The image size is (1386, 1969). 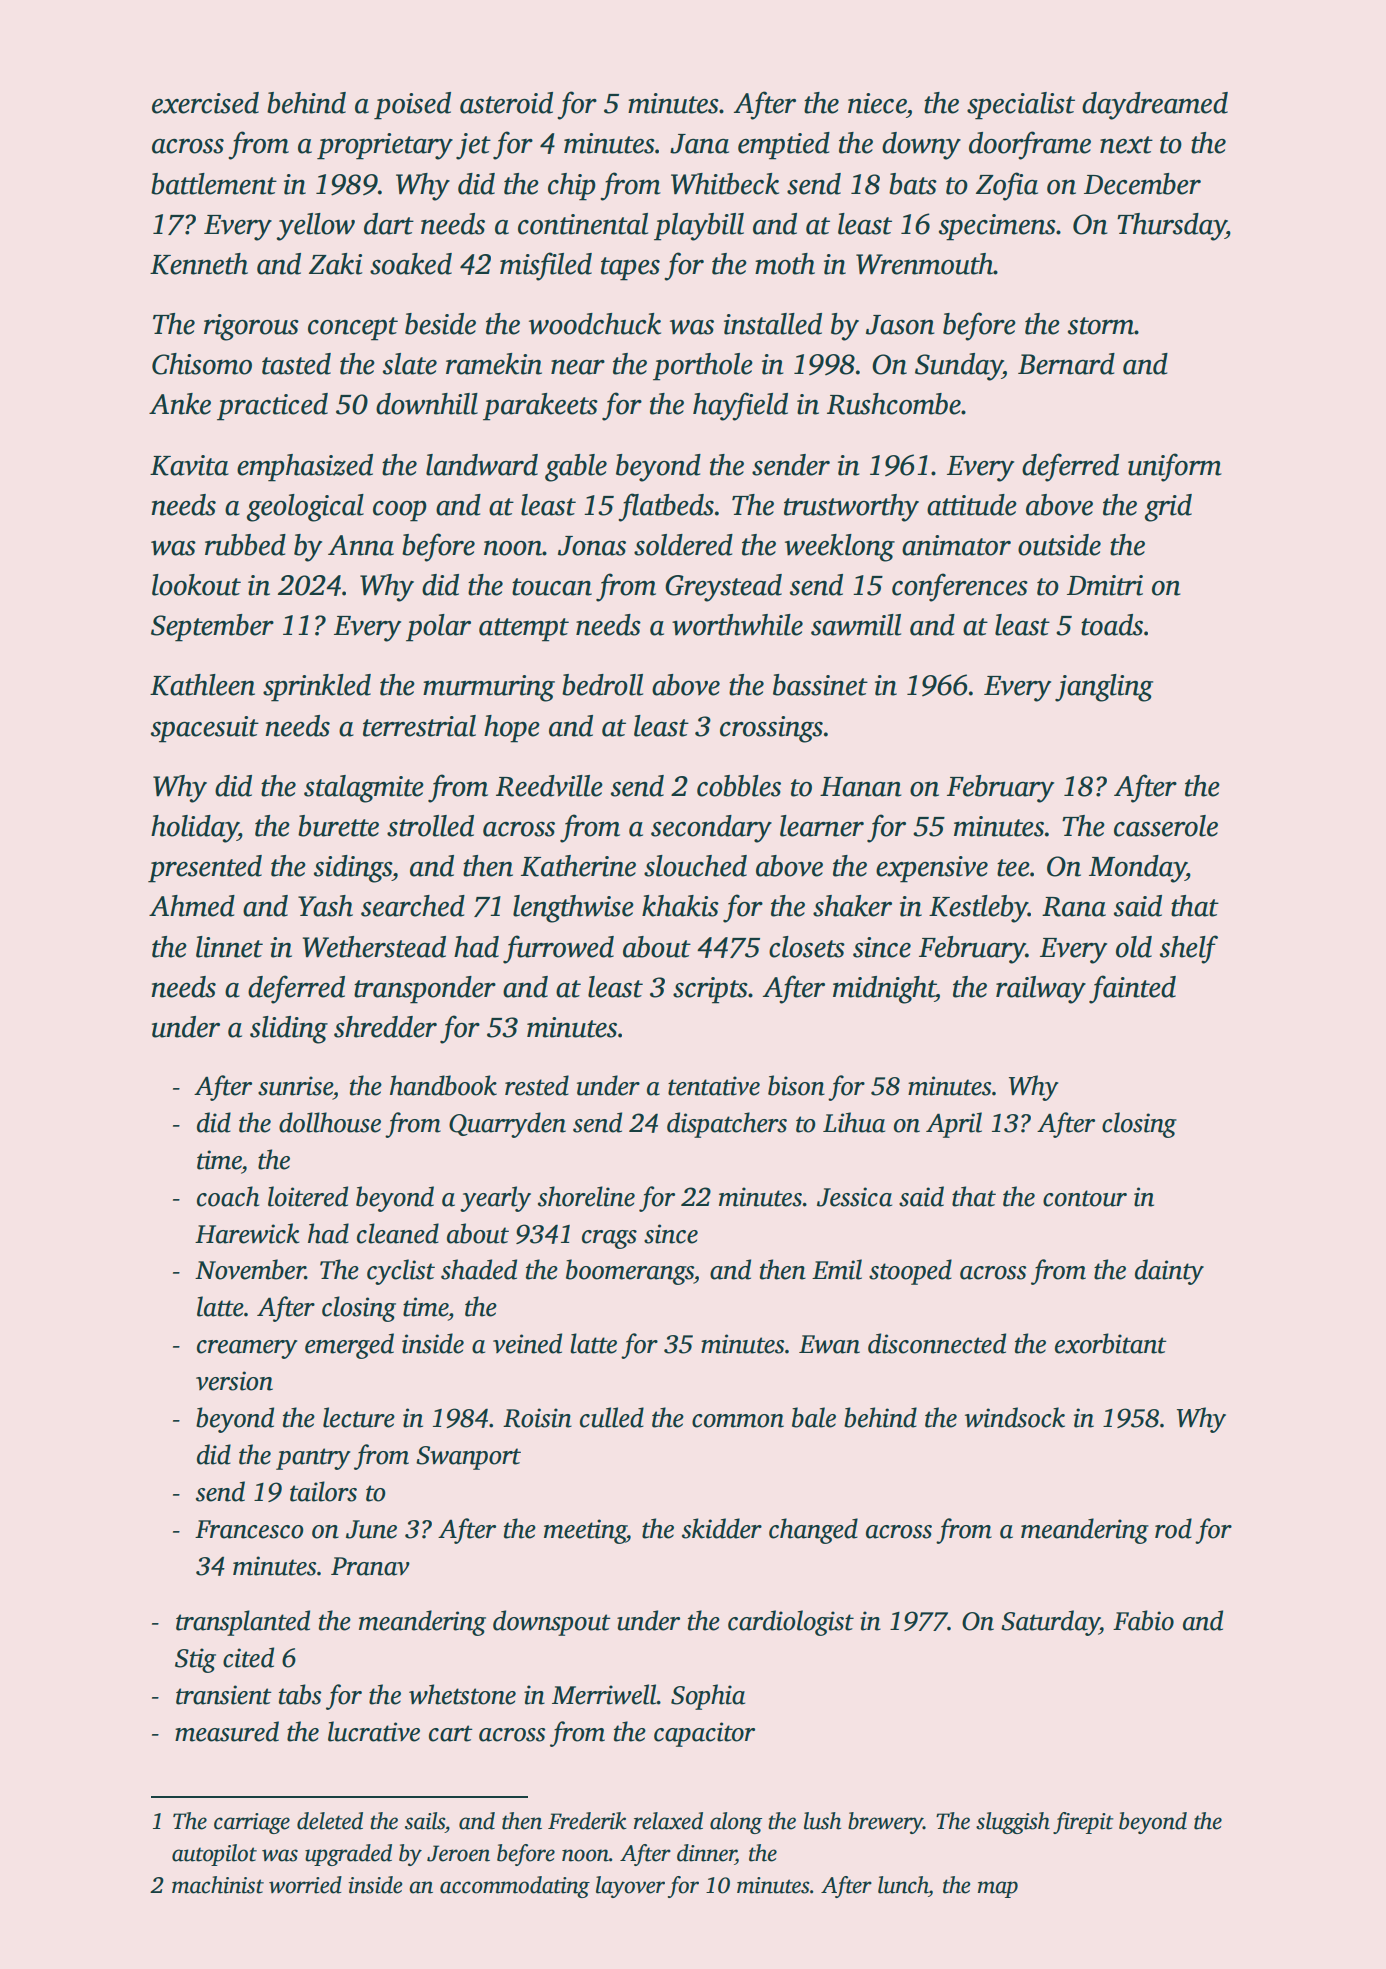 I want to click on linnet, so click(x=229, y=947).
